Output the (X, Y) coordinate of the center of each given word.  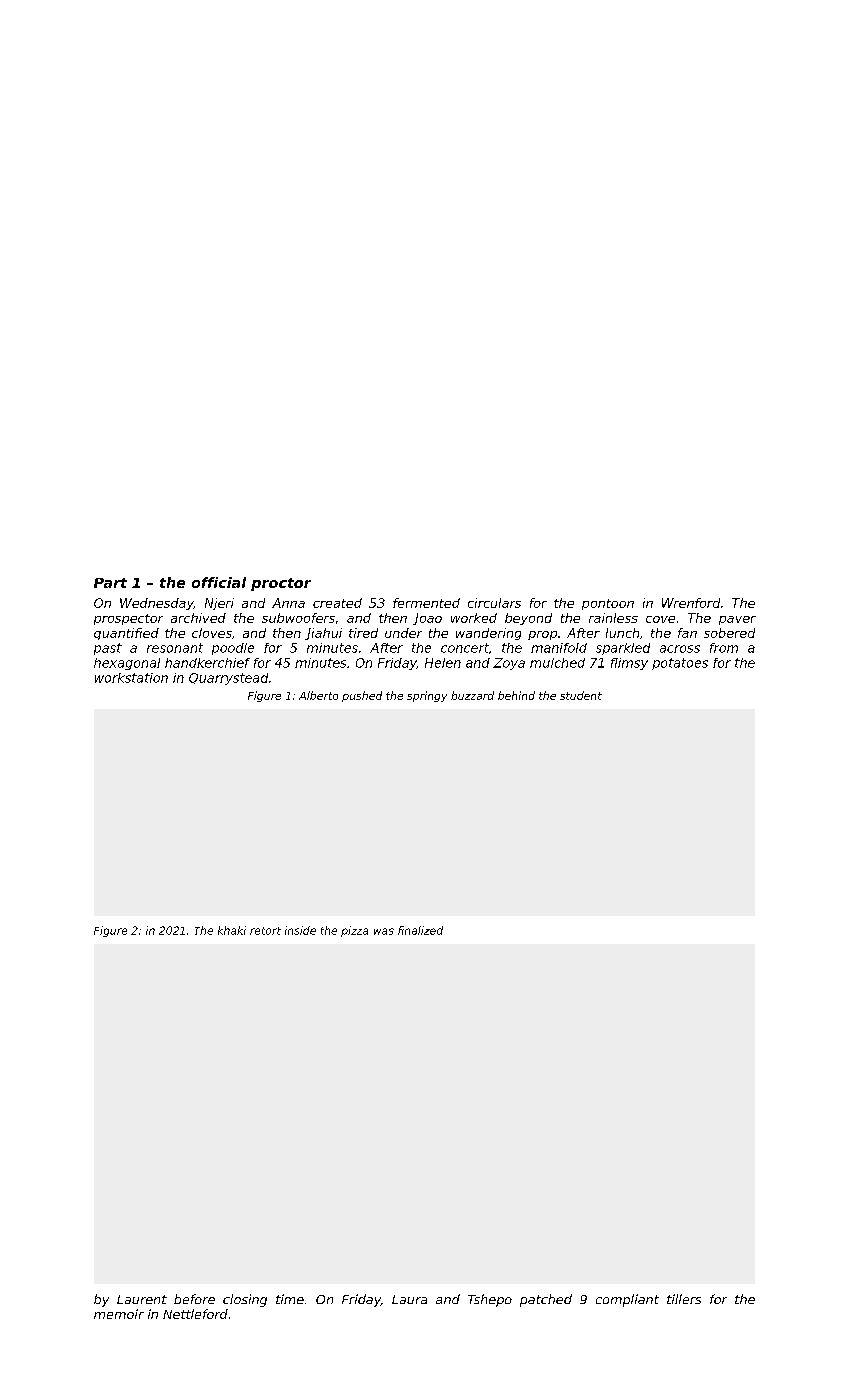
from (724, 648)
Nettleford (195, 1314)
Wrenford (691, 603)
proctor (281, 584)
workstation (131, 678)
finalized (420, 930)
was (384, 931)
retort (265, 931)
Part (110, 583)
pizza (354, 931)
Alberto (318, 695)
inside (300, 930)
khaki (232, 930)
